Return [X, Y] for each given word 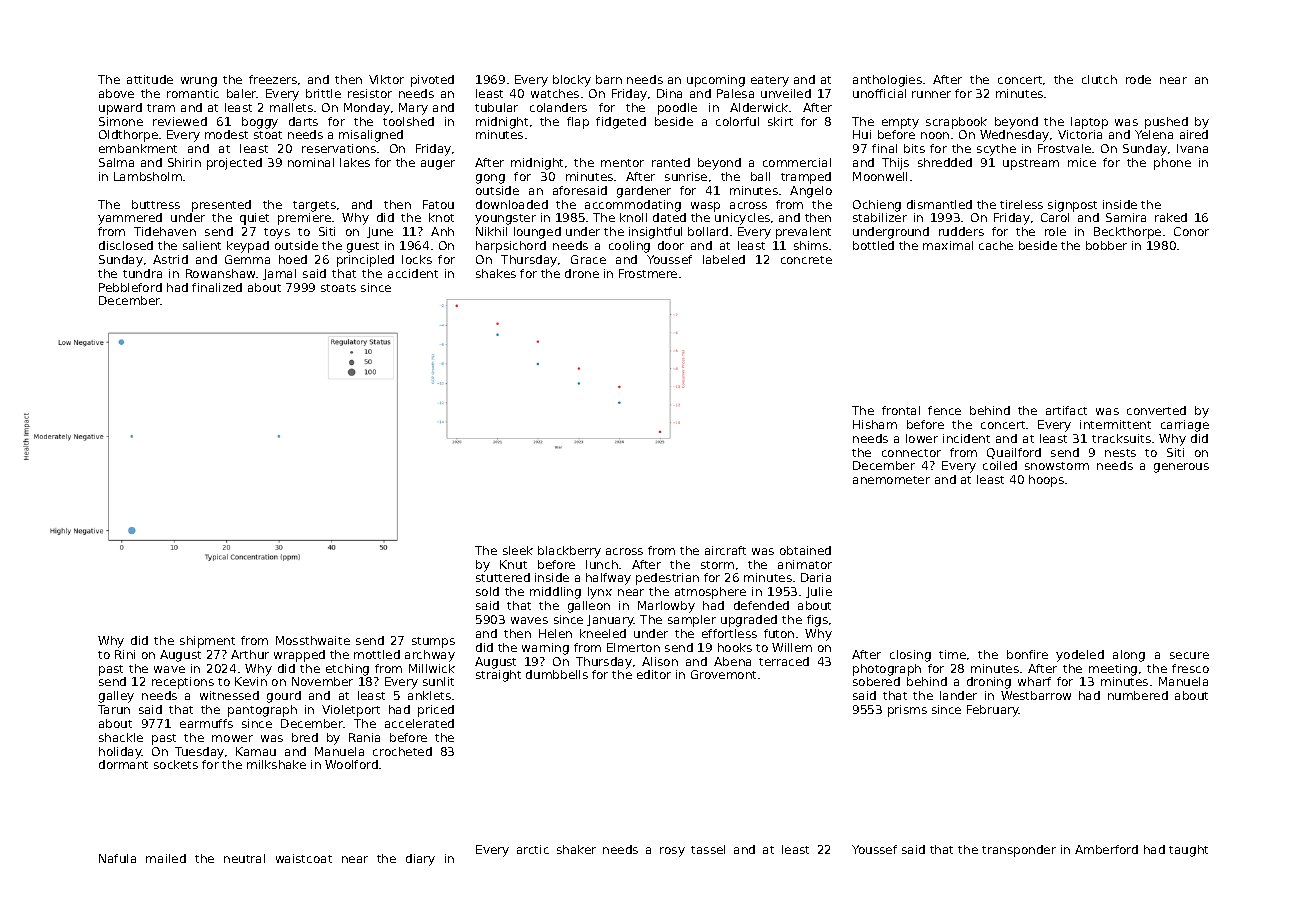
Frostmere [648, 273]
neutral [244, 858]
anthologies [887, 81]
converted [1156, 410]
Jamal [279, 274]
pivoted [432, 81]
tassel [708, 849]
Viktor [386, 79]
